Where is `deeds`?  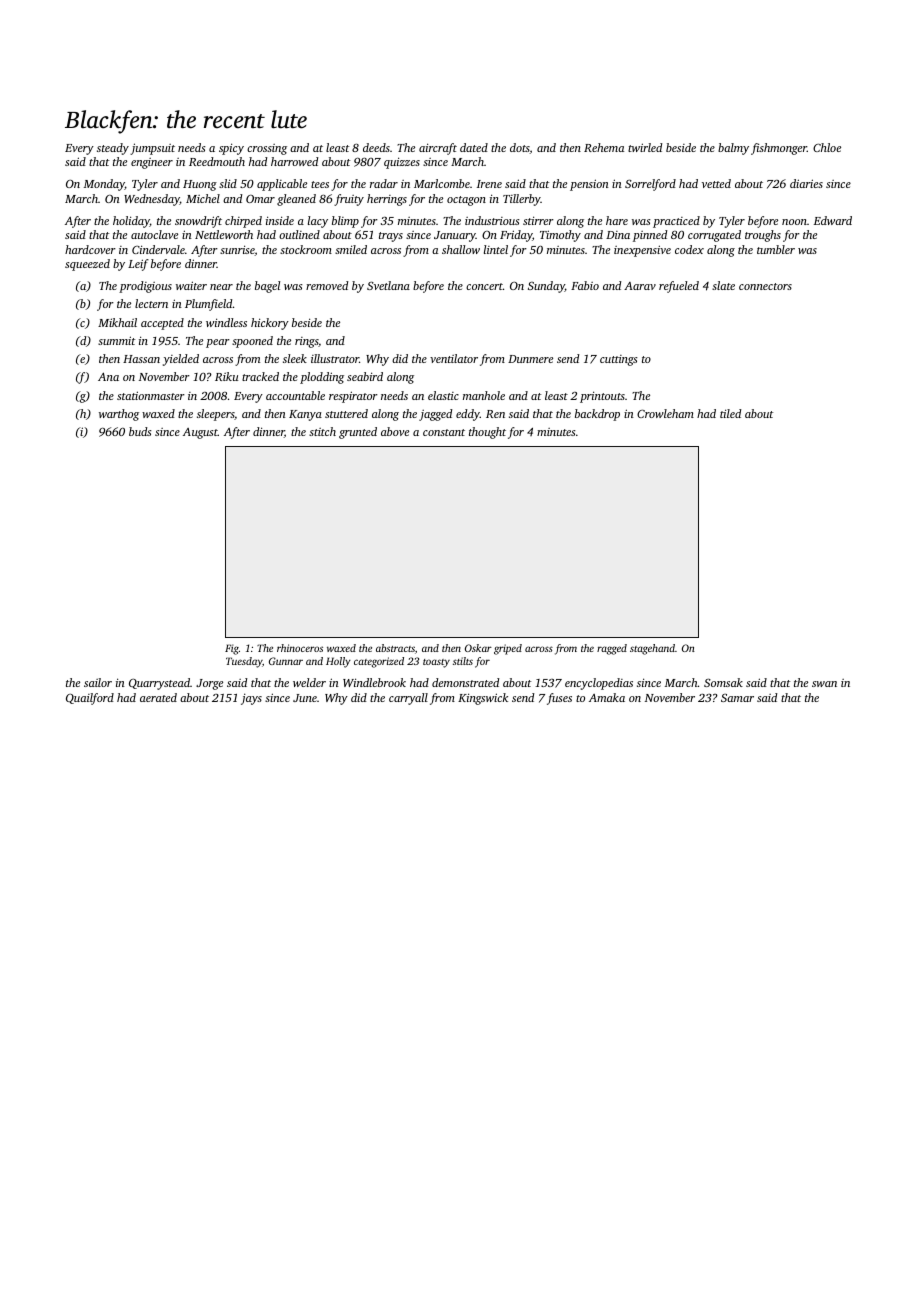 deeds is located at coordinates (376, 147).
